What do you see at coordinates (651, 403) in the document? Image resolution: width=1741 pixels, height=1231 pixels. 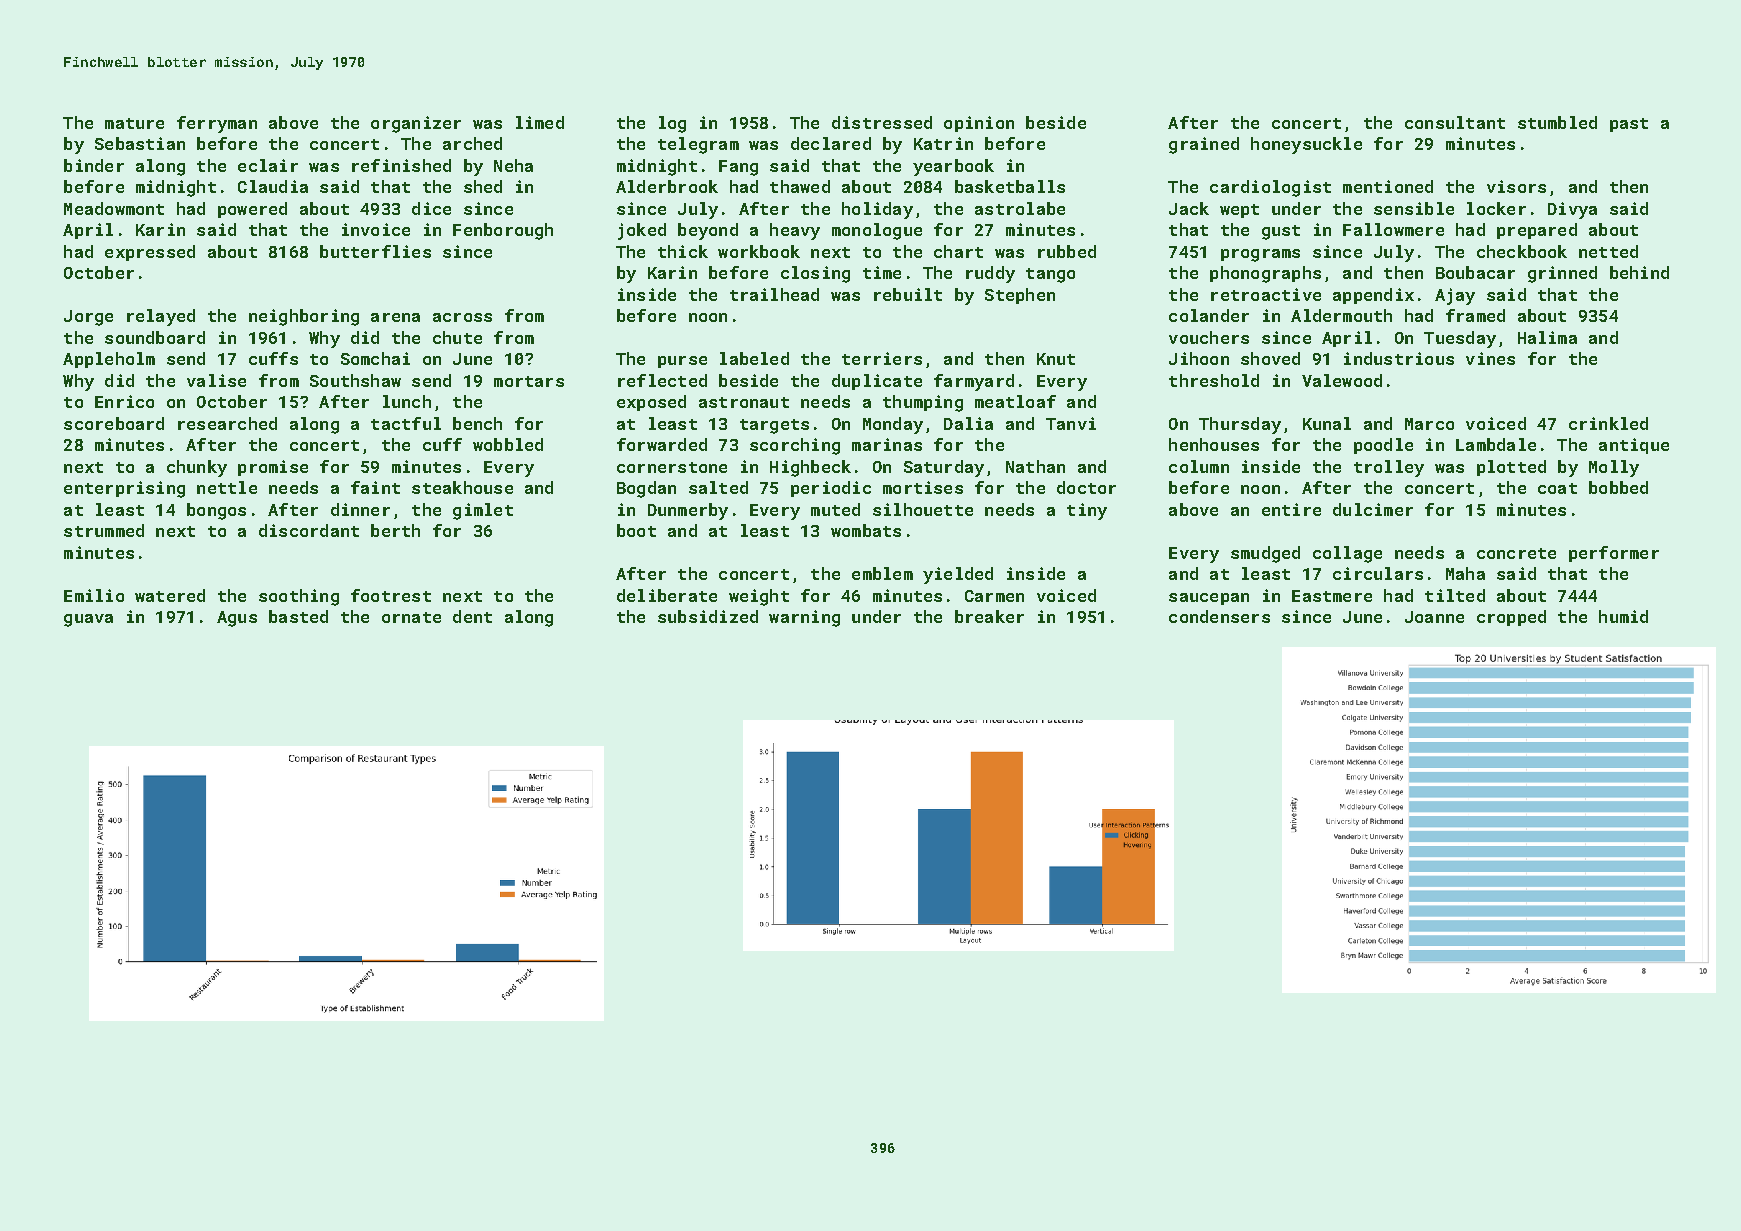 I see `exposed` at bounding box center [651, 403].
